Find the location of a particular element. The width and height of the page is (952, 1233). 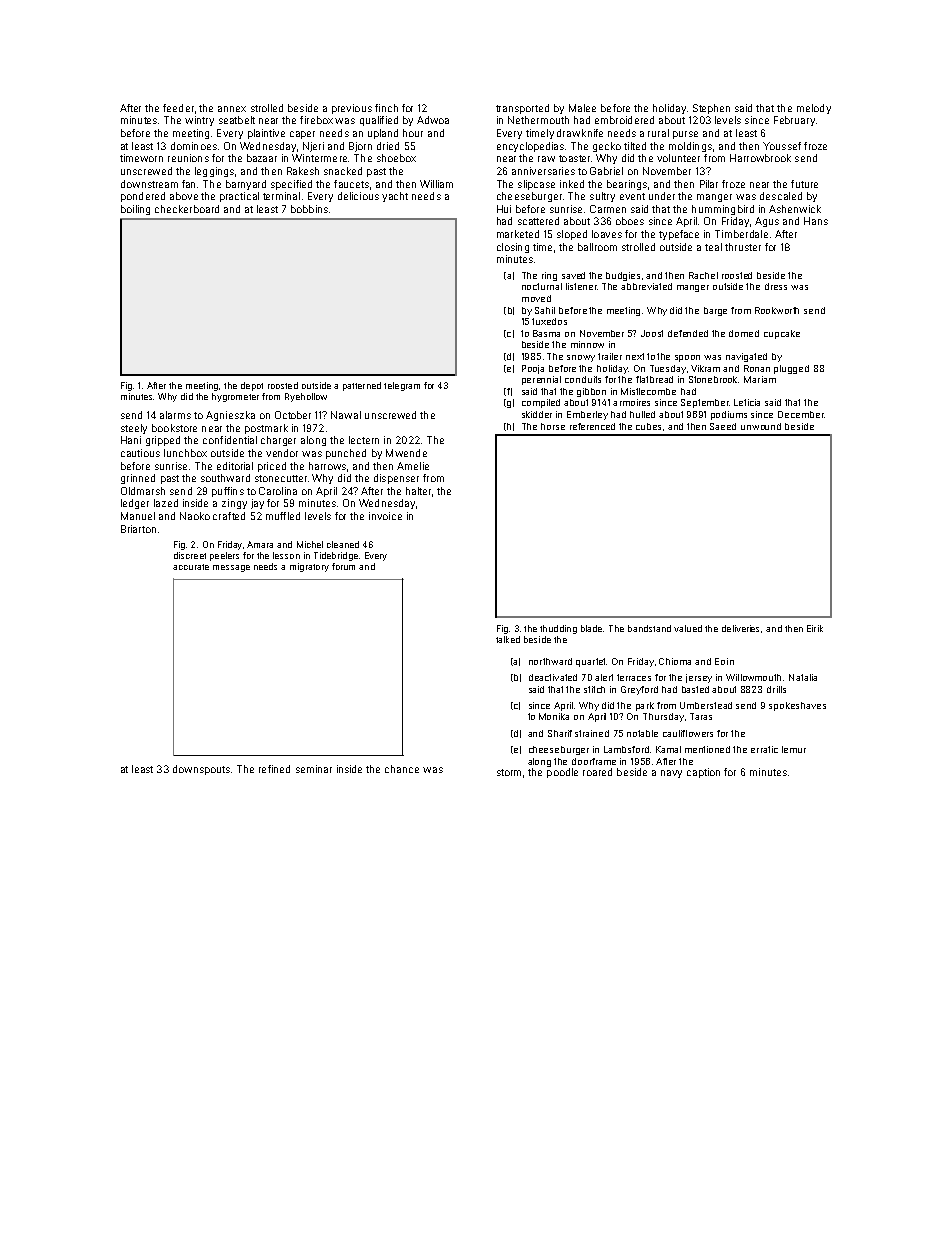

cubes is located at coordinates (648, 426).
